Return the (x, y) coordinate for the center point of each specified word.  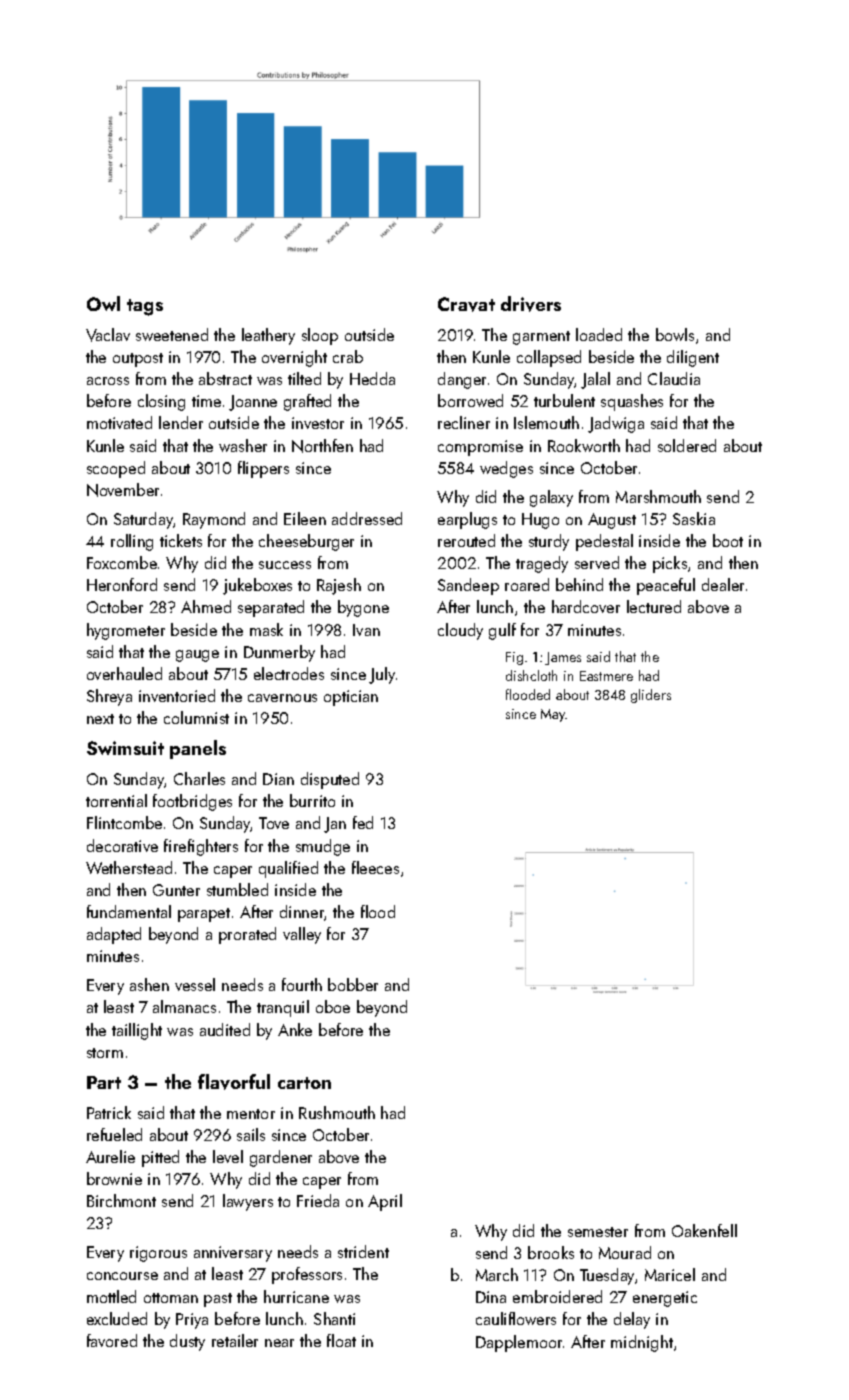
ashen (149, 984)
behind (579, 584)
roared (527, 584)
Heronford (122, 584)
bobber (353, 984)
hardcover (586, 606)
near (279, 1343)
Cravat (466, 304)
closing (161, 402)
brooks (551, 1252)
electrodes (289, 673)
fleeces (375, 867)
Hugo (540, 521)
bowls (675, 334)
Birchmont (121, 1200)
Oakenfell (704, 1230)
